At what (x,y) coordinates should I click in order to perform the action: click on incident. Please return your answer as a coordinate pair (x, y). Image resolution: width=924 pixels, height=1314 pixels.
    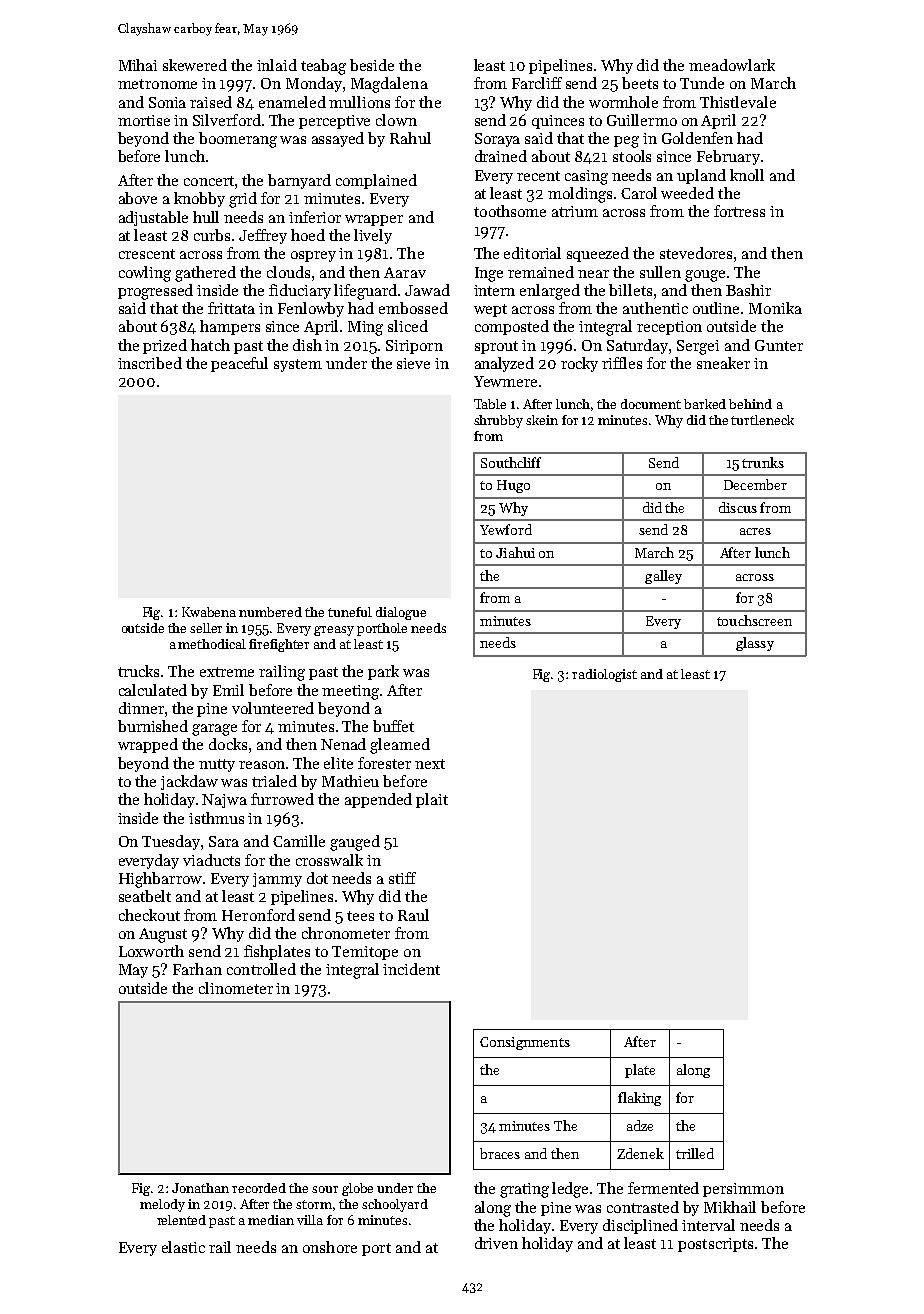
    Looking at the image, I should click on (411, 969).
